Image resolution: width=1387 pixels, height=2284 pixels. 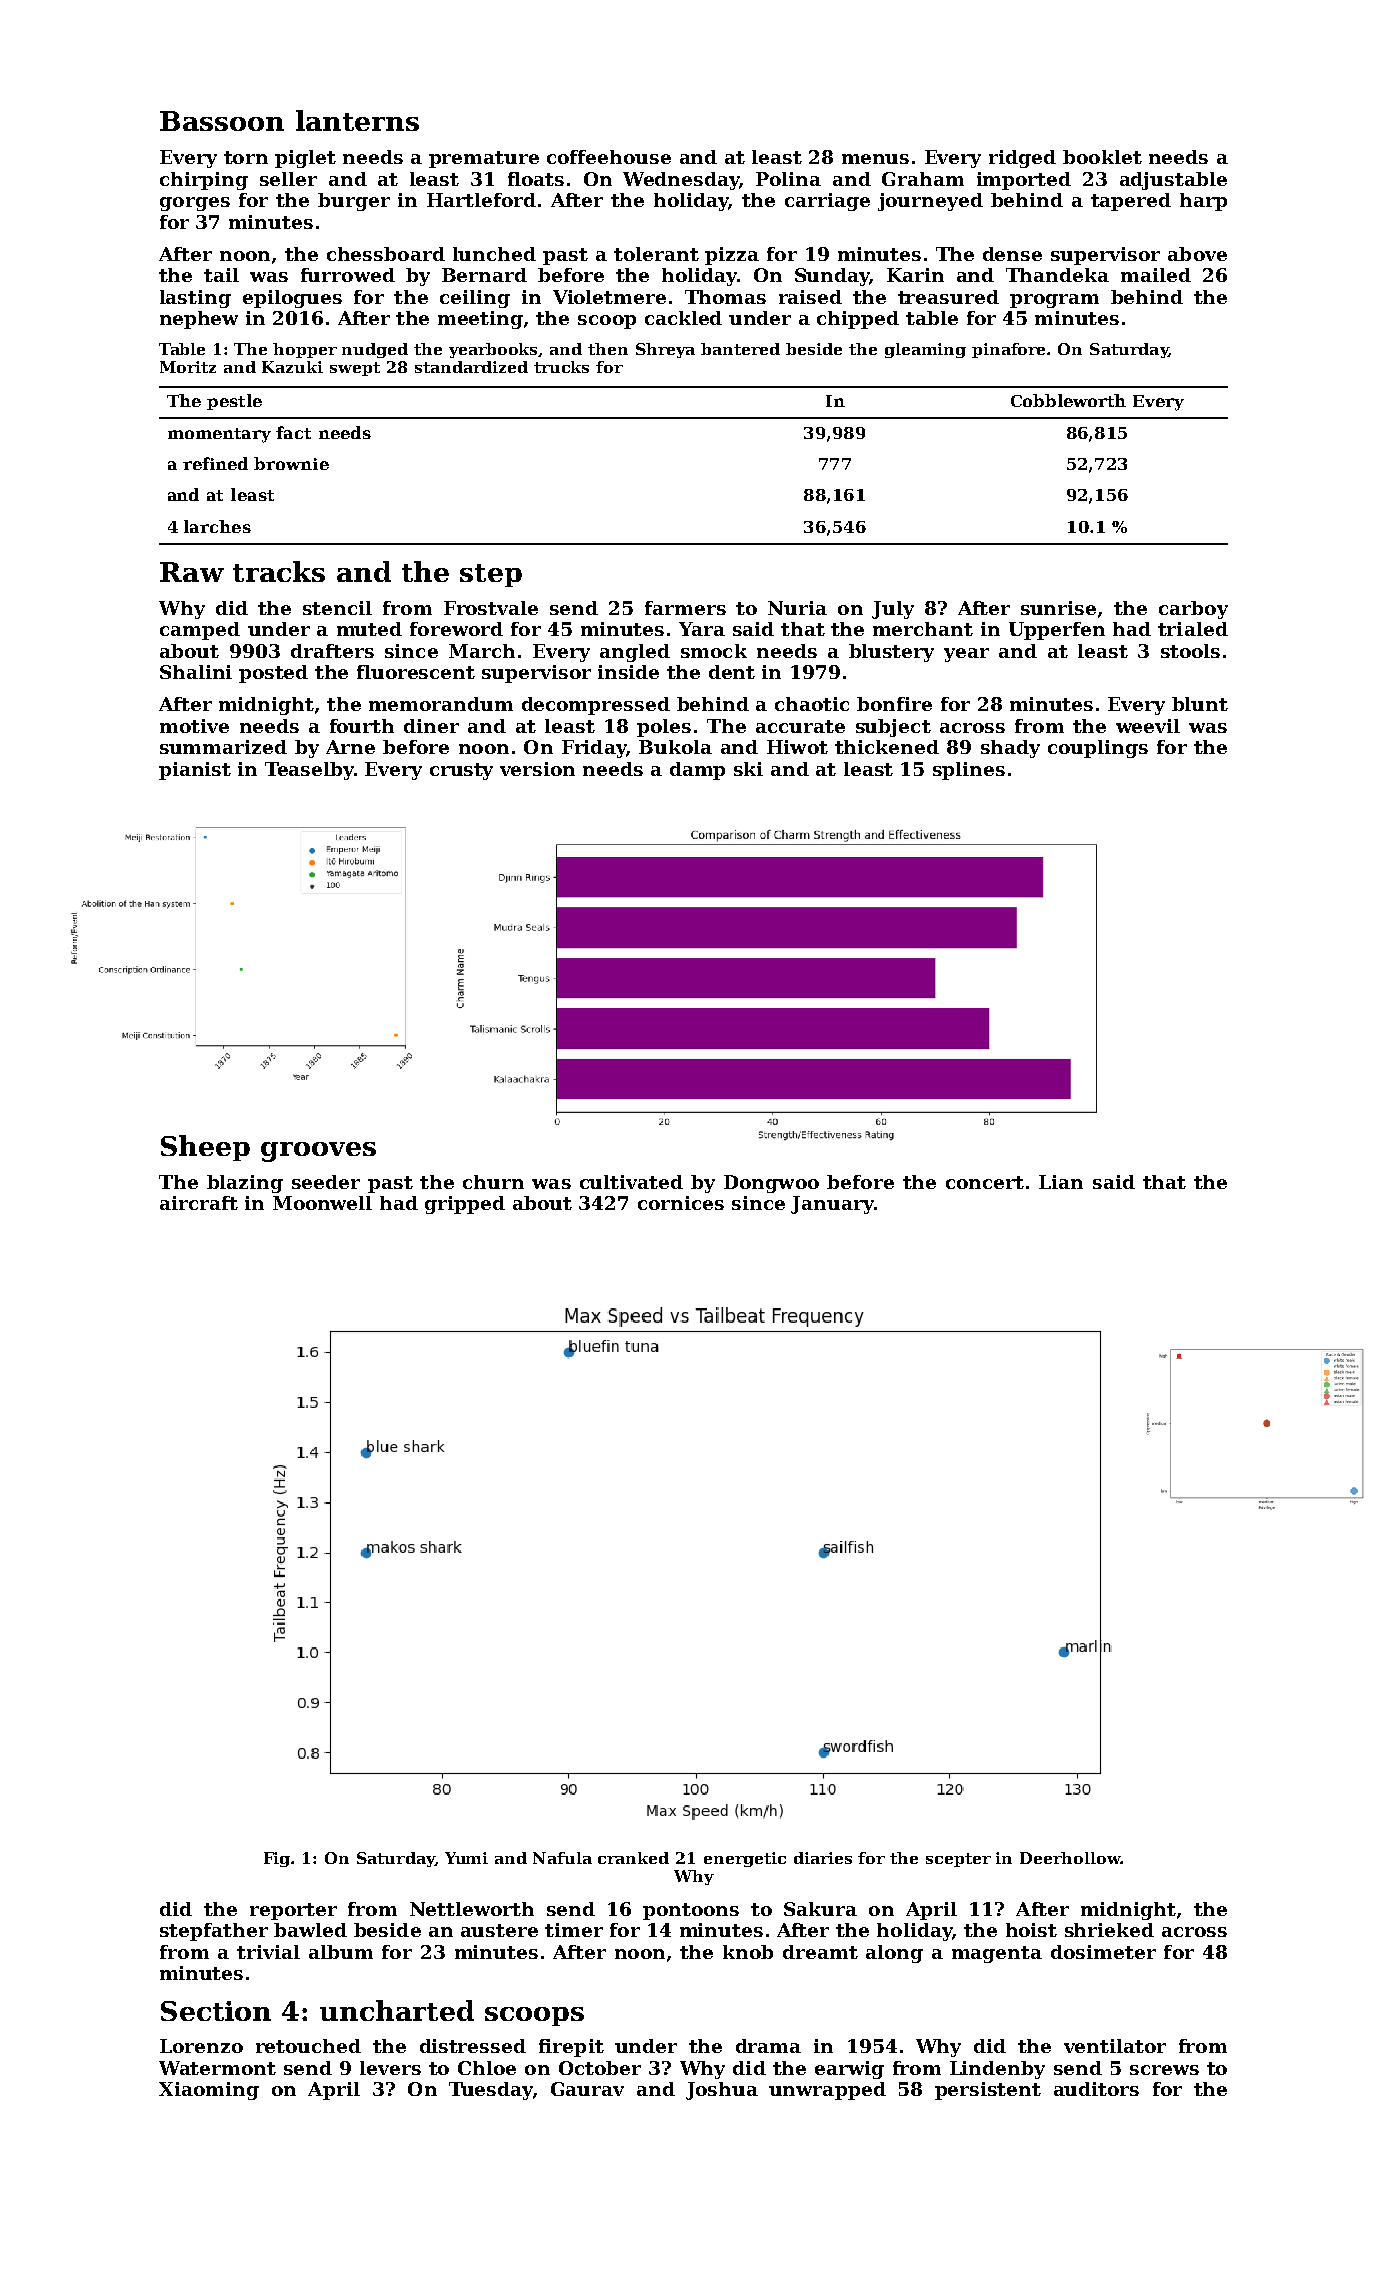 What do you see at coordinates (823, 1858) in the screenshot?
I see `diaries` at bounding box center [823, 1858].
